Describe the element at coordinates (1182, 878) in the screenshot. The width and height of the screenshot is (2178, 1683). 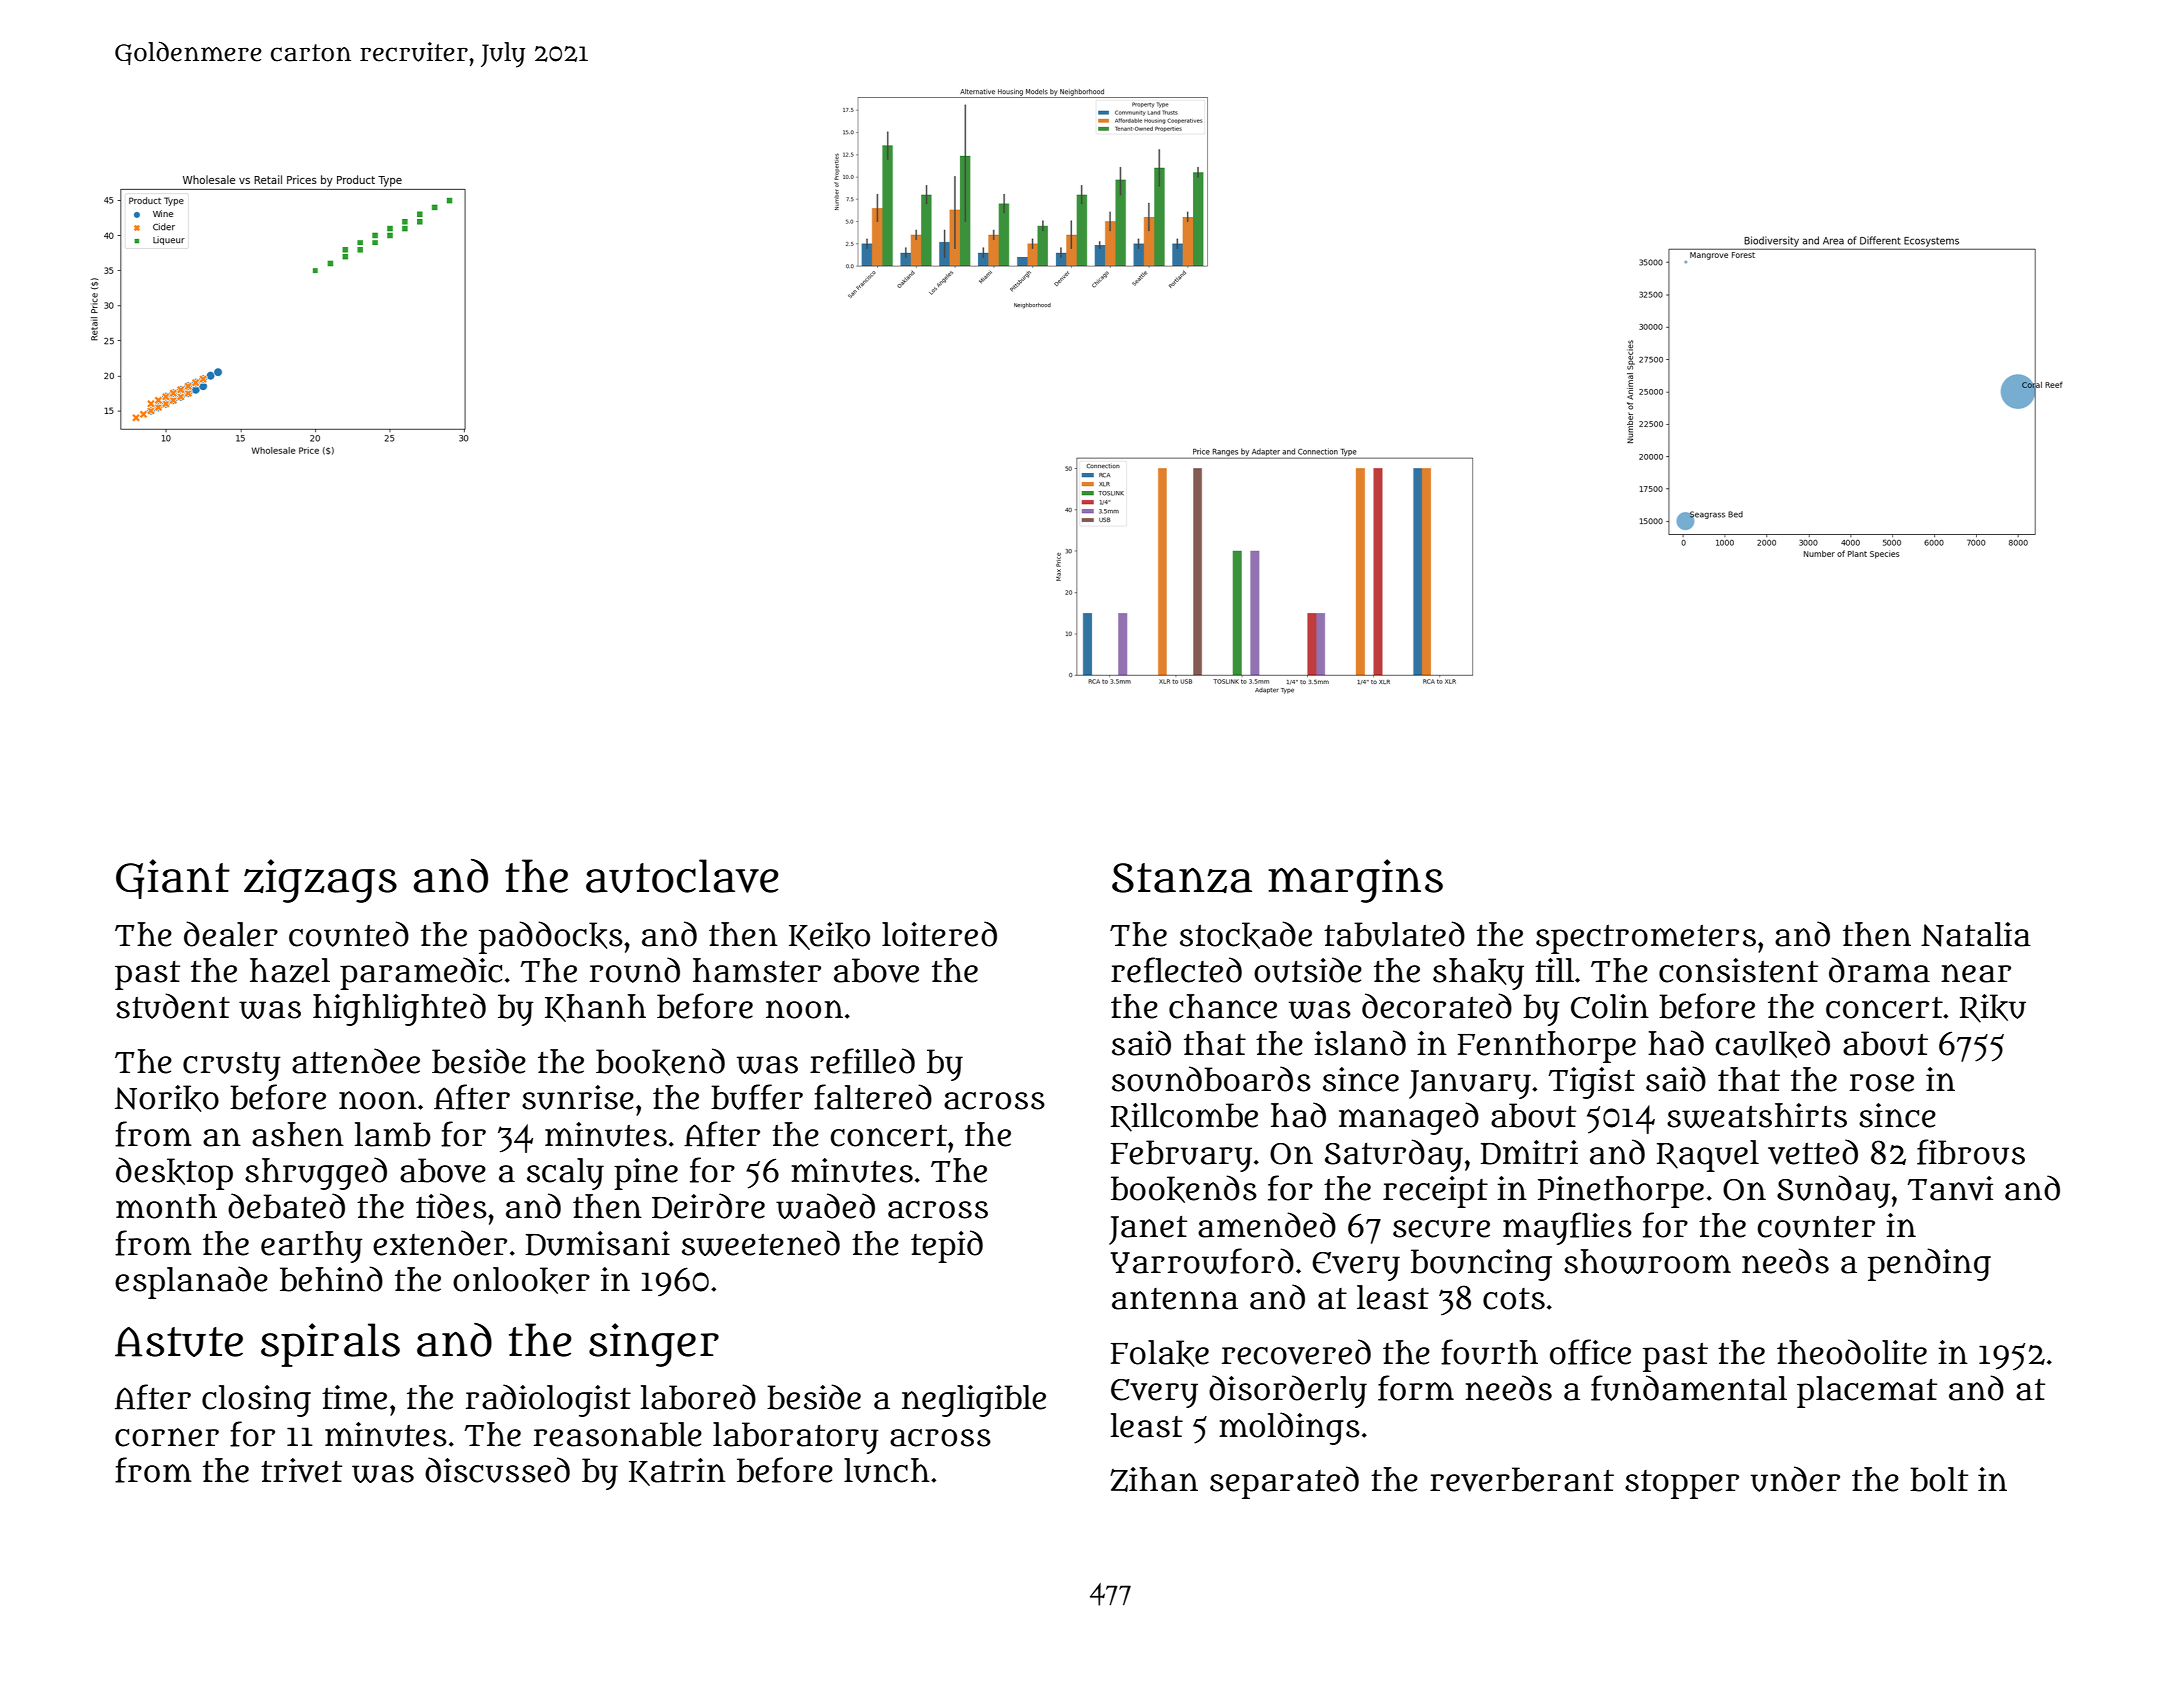
I see `Stanza` at that location.
